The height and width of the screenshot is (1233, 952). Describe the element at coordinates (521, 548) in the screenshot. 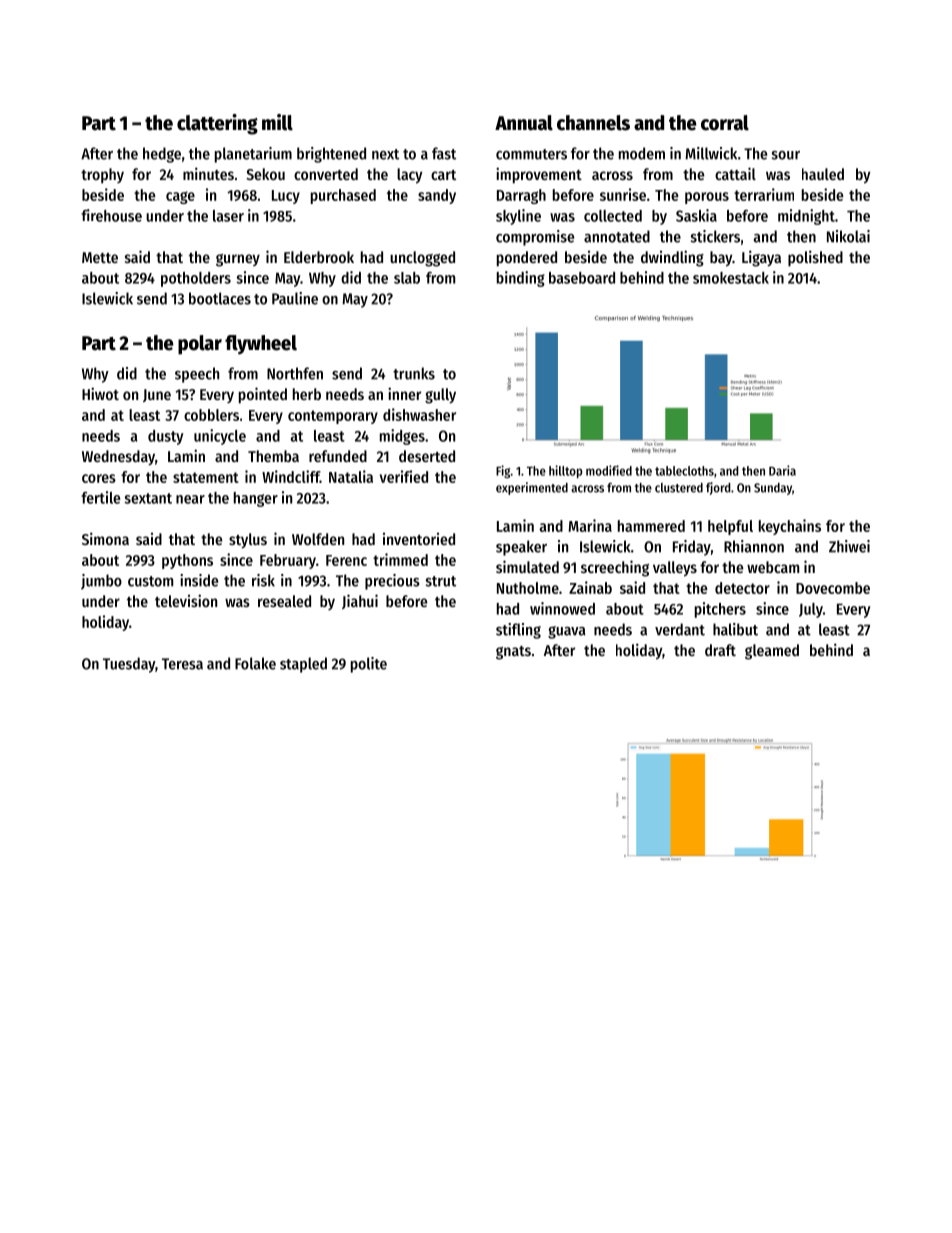

I see `speaker` at that location.
